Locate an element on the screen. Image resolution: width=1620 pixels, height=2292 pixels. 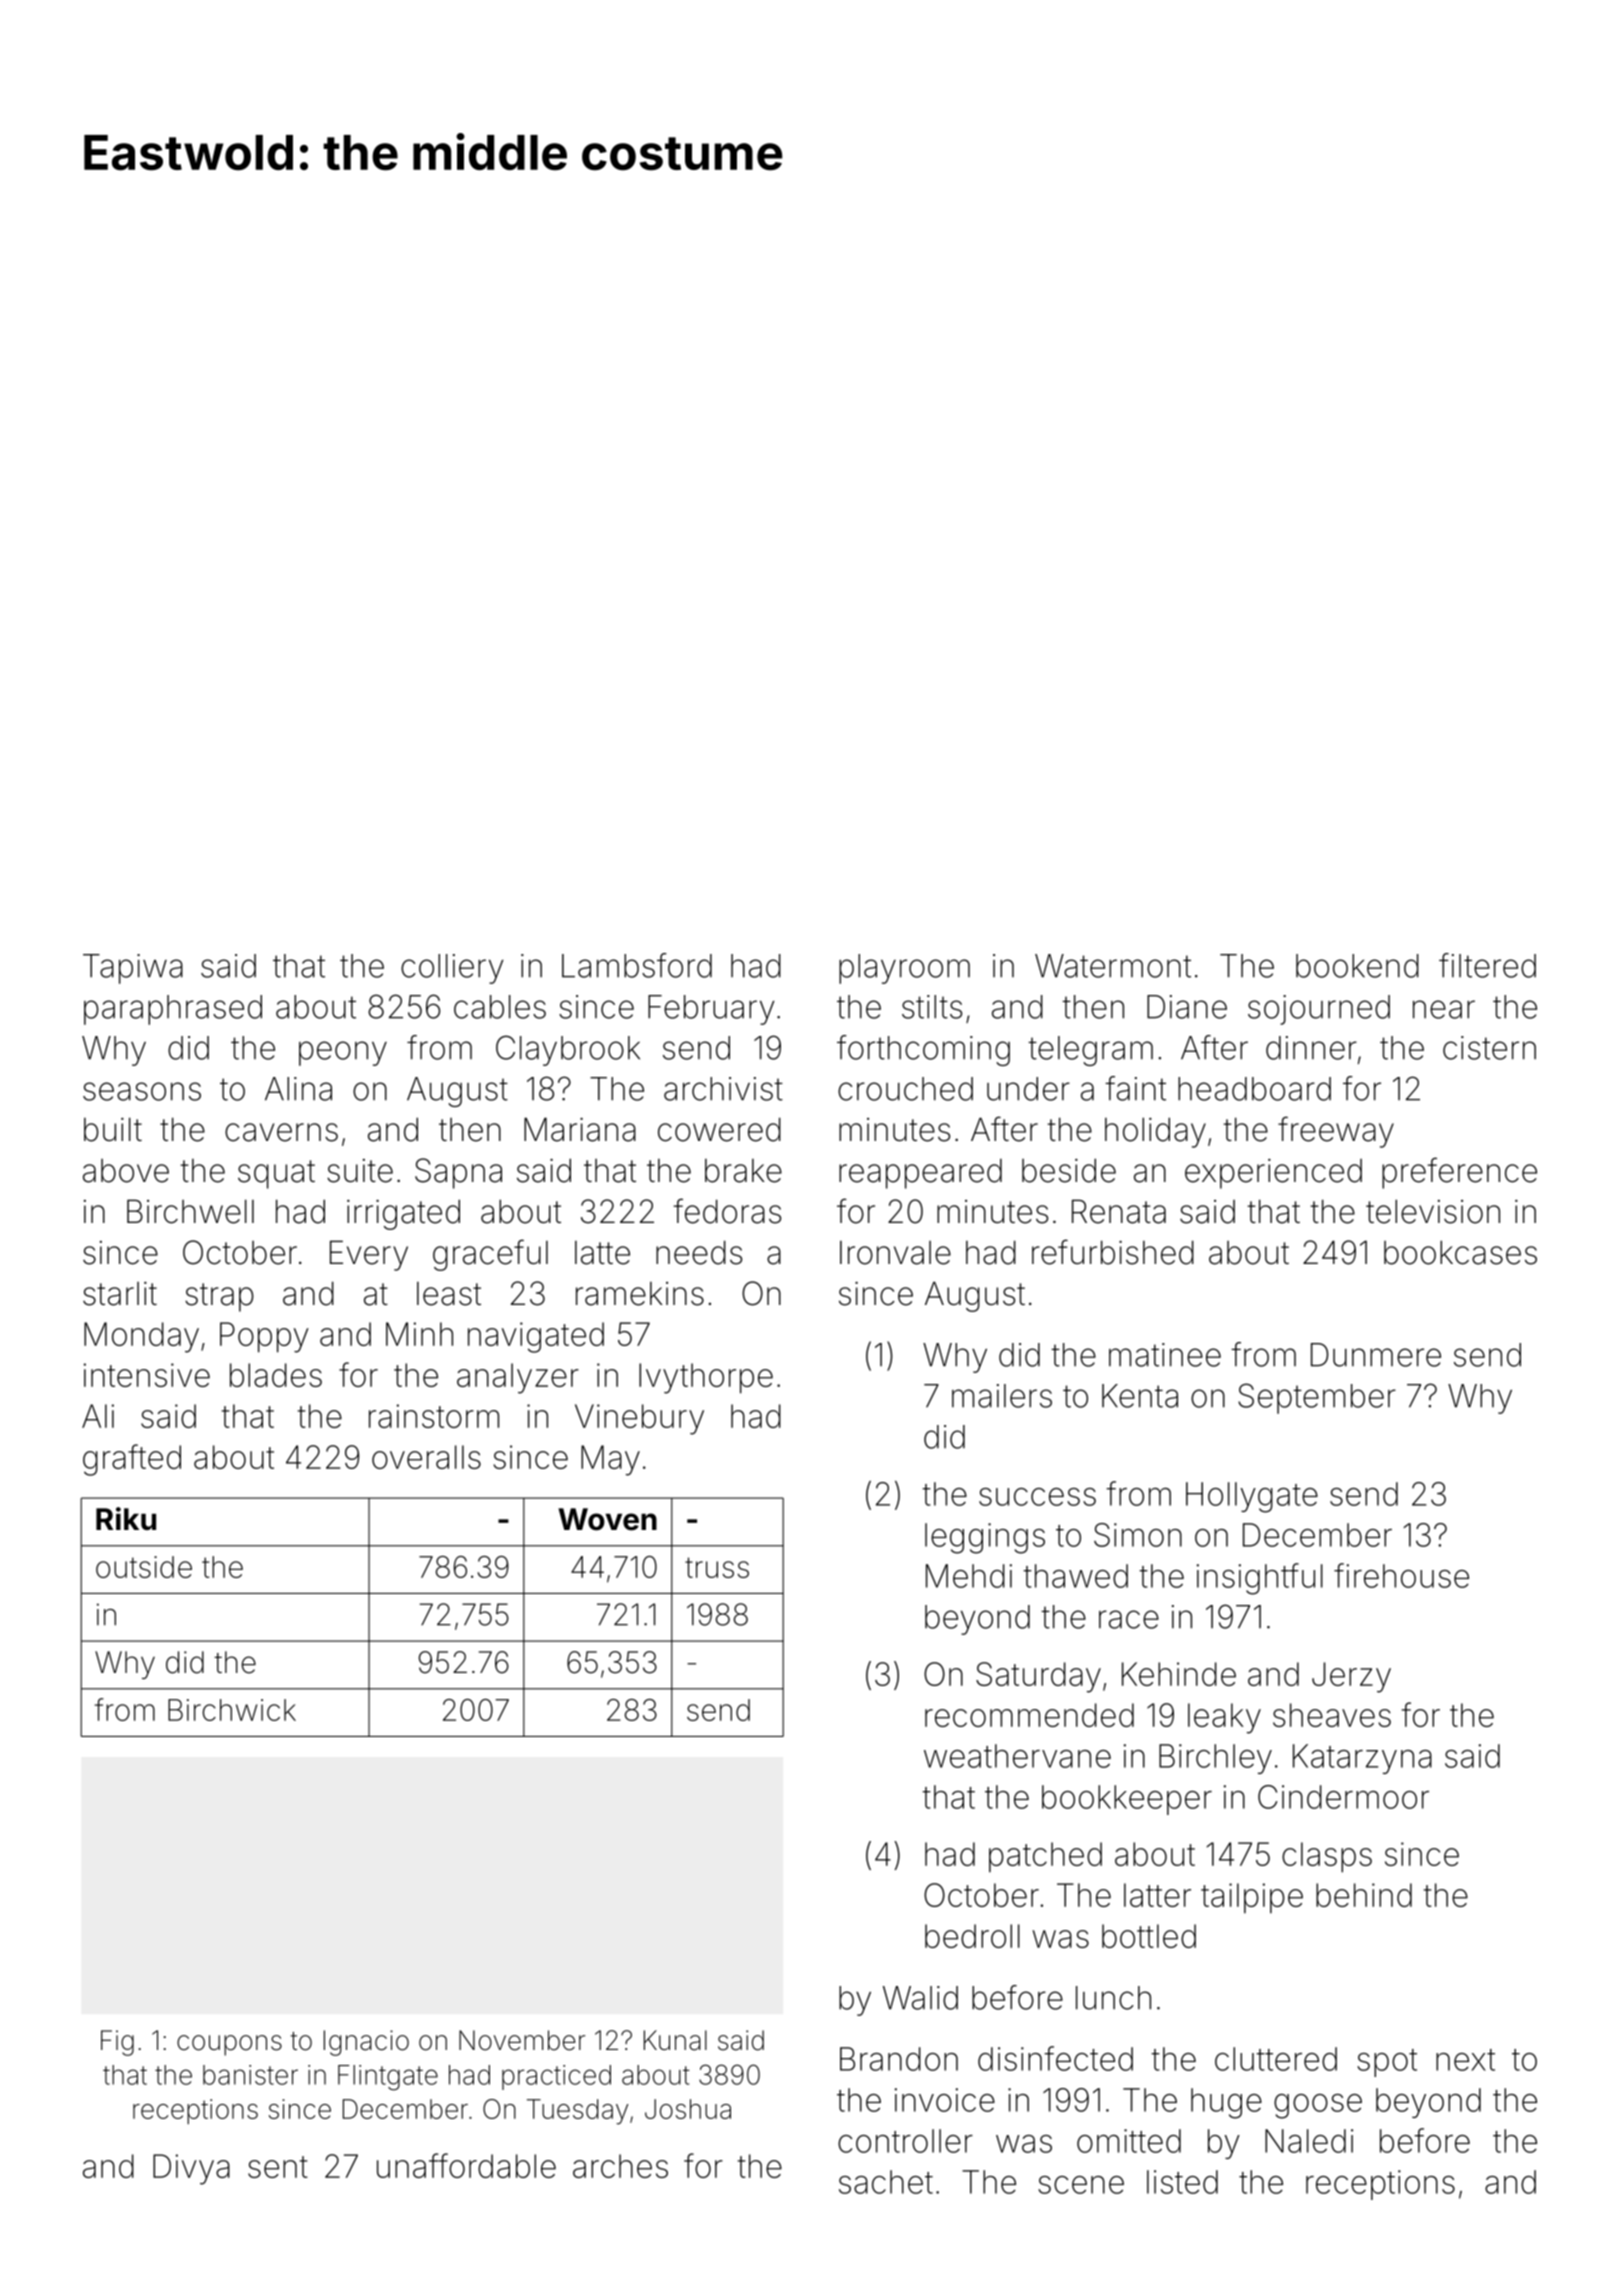
Lambsford is located at coordinates (637, 965).
